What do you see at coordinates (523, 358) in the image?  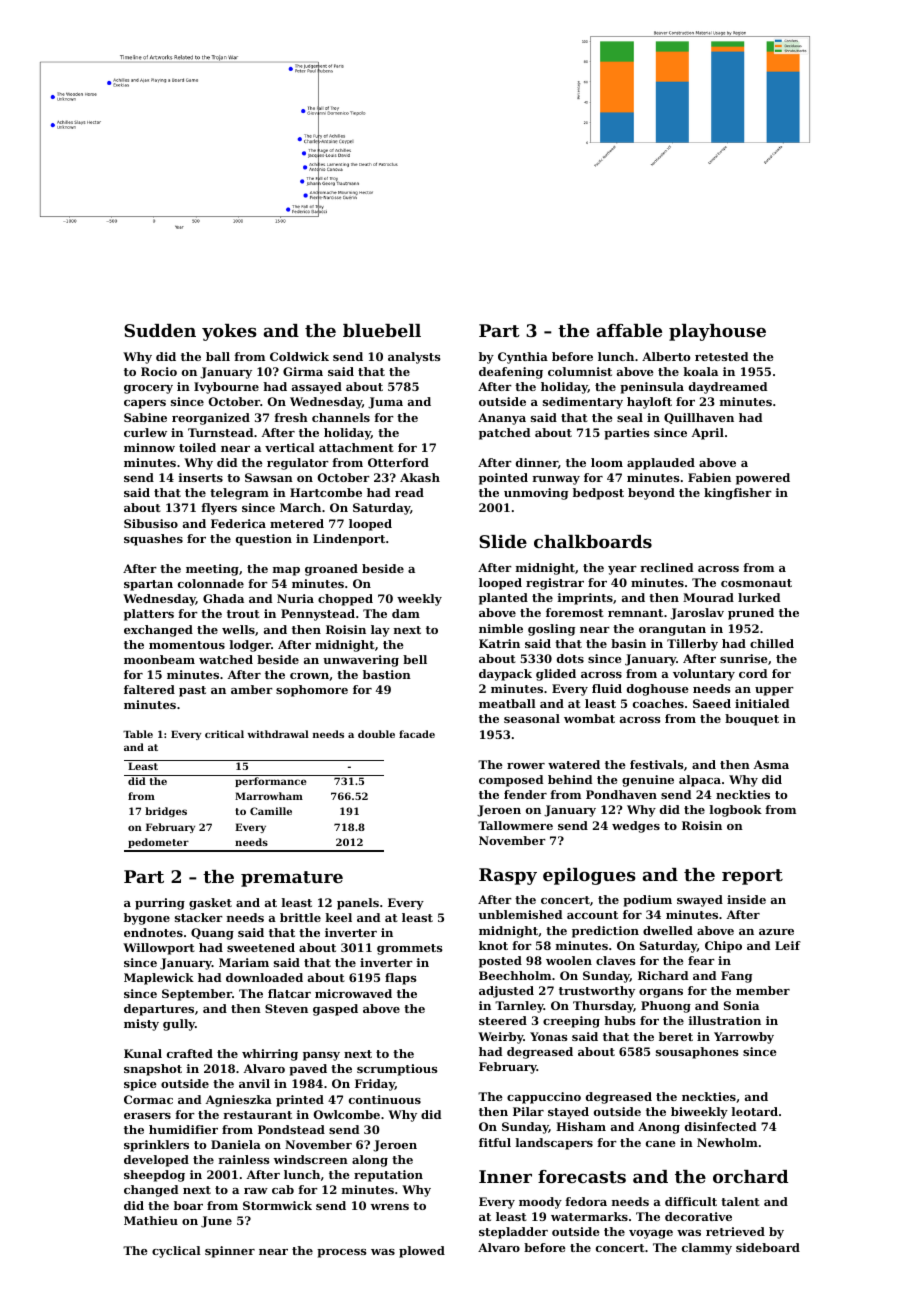 I see `Cynthia` at bounding box center [523, 358].
